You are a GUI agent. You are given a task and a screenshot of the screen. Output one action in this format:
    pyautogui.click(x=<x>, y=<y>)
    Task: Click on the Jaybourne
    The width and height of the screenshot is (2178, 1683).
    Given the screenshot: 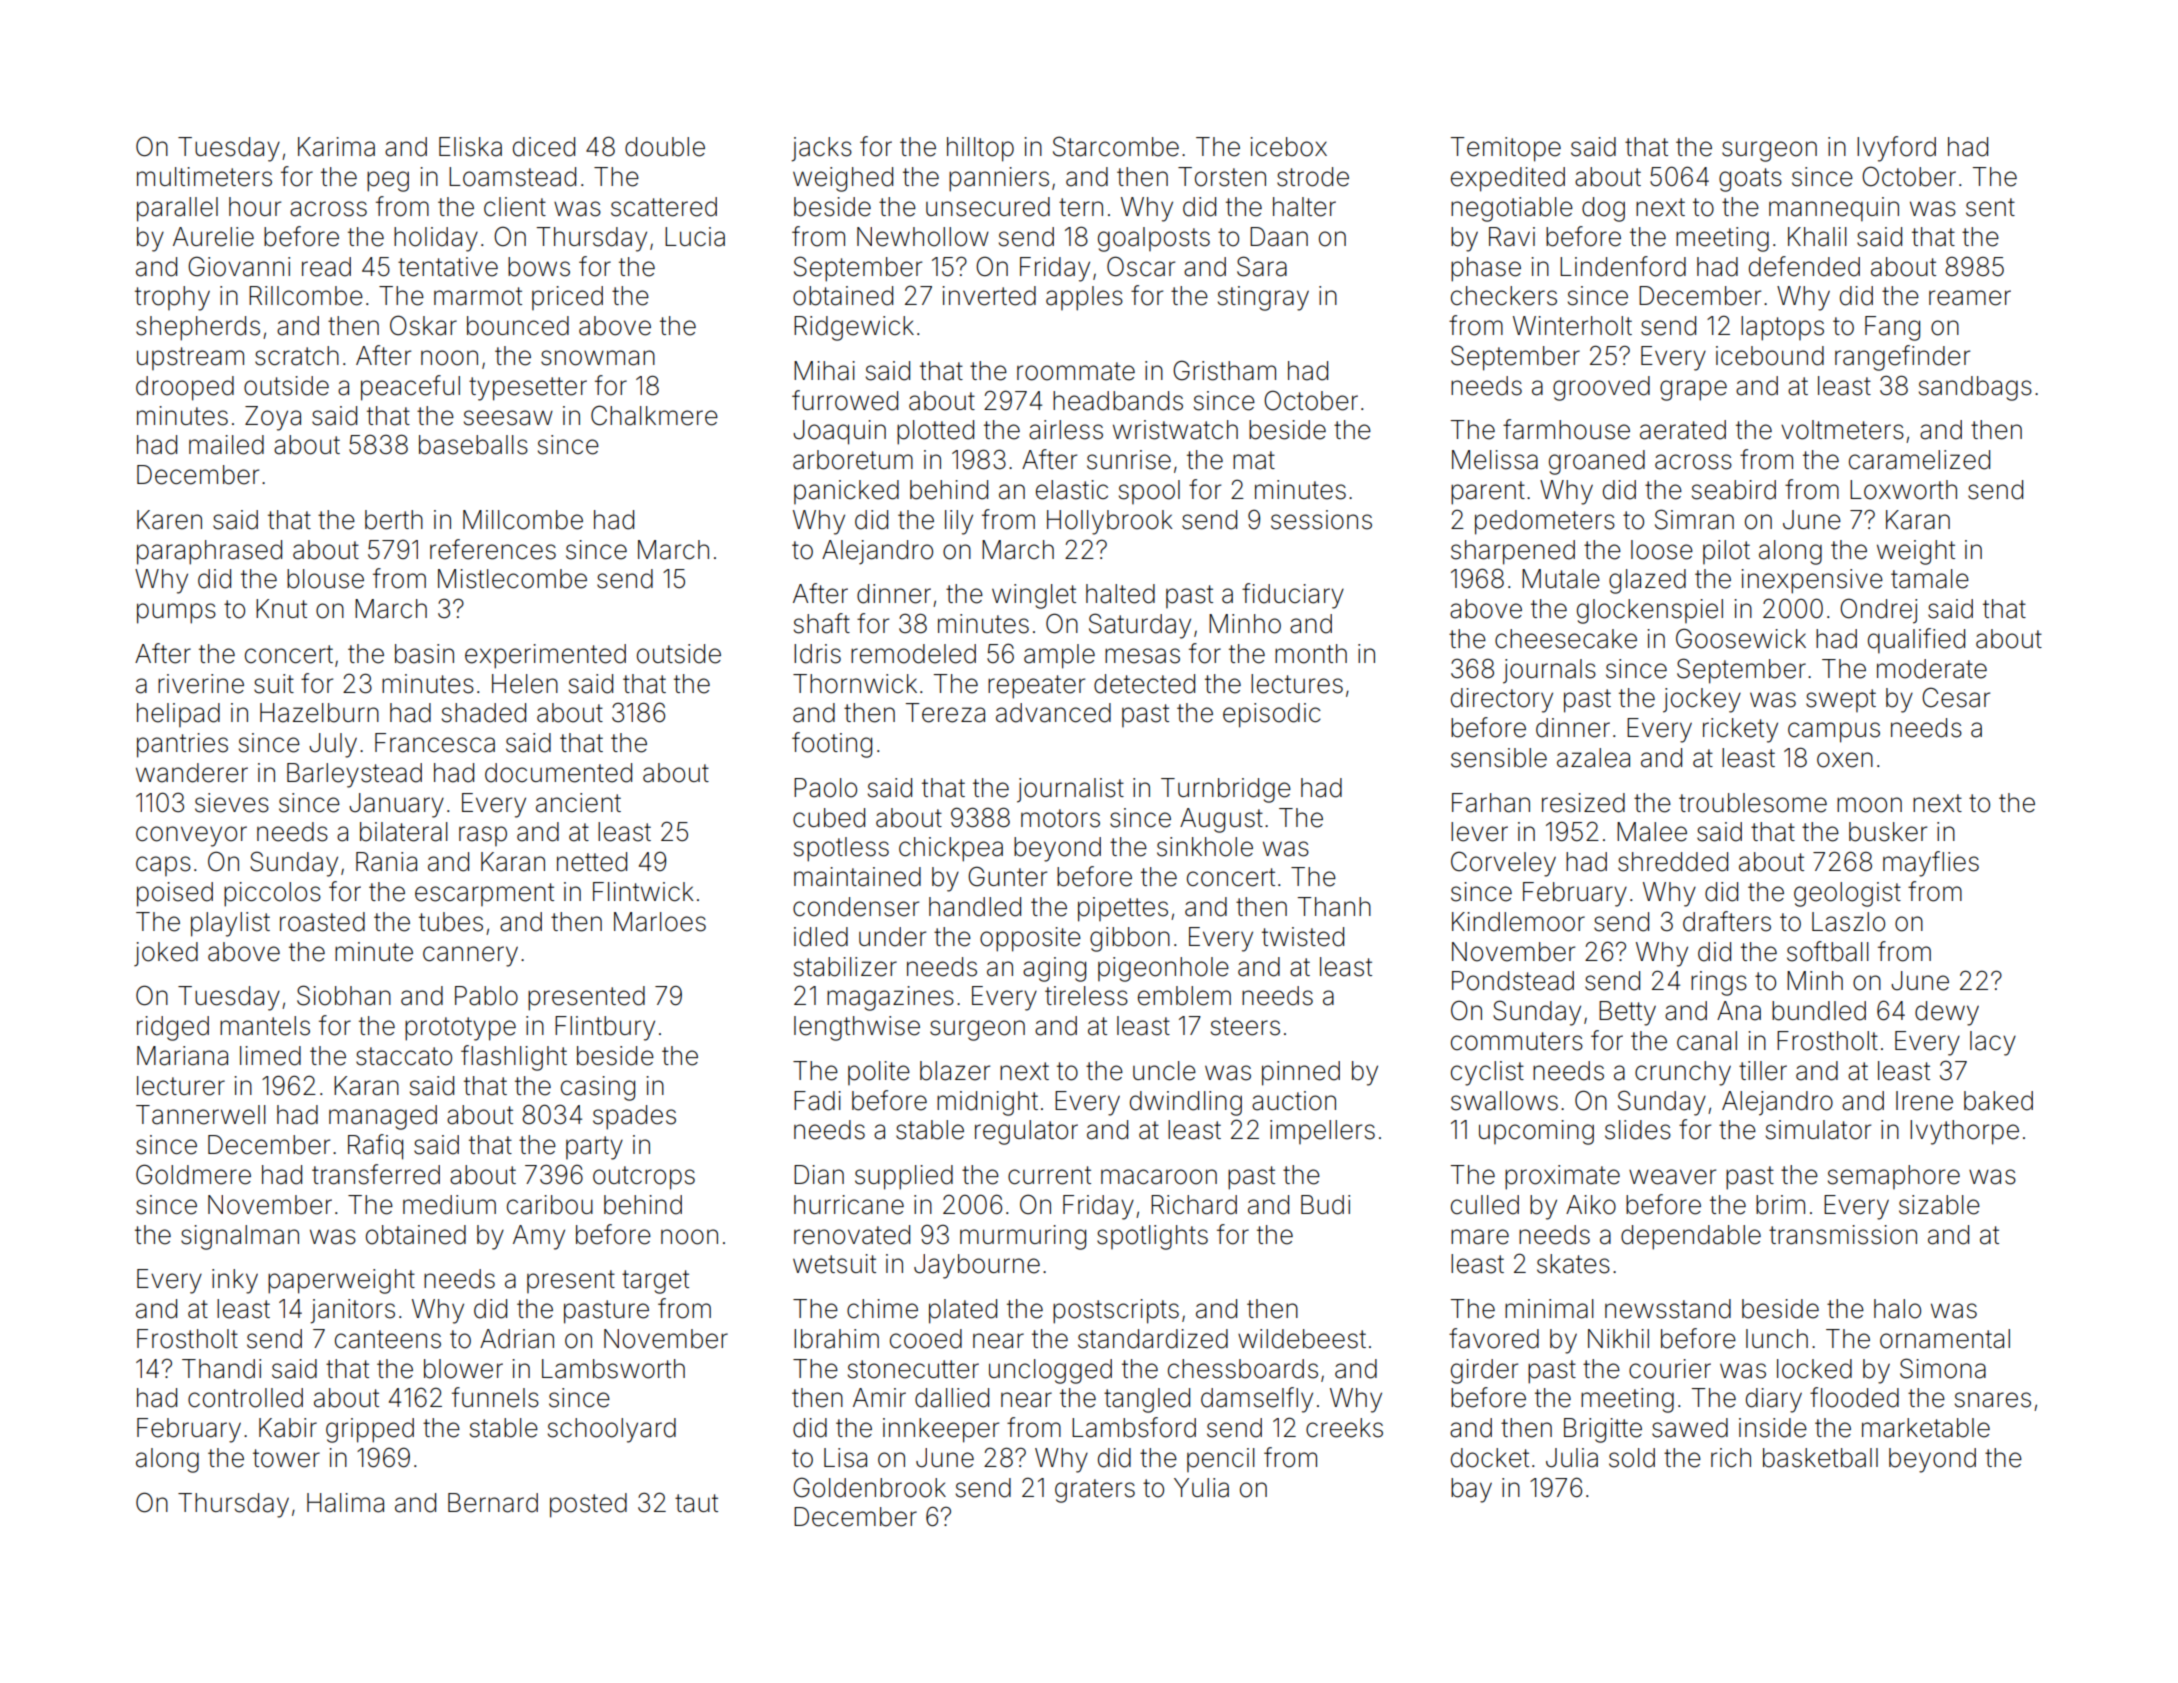 What is the action you would take?
    pyautogui.click(x=977, y=1266)
